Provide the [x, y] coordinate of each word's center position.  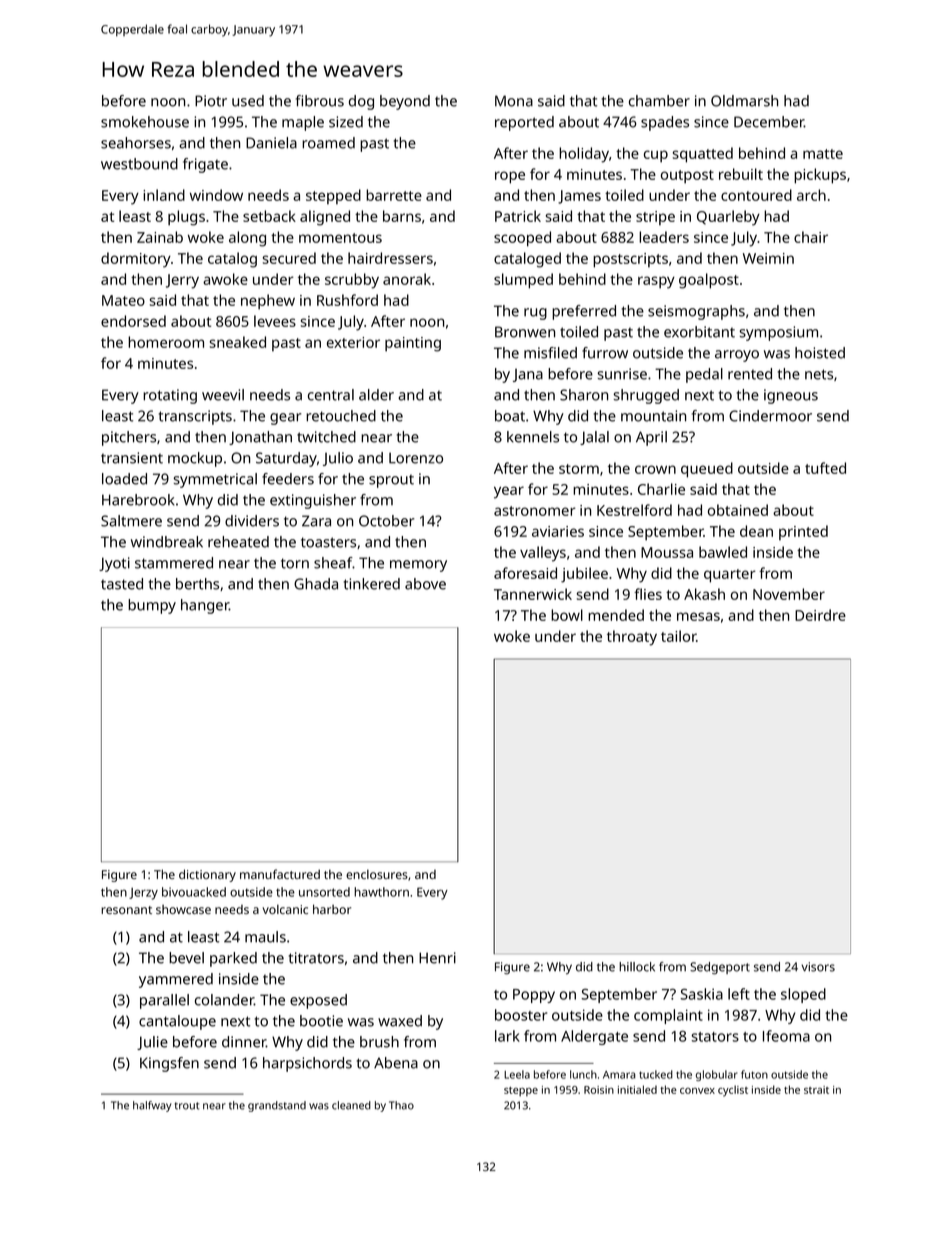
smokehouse [145, 122]
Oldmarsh [744, 101]
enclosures [377, 874]
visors [818, 967]
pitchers [129, 438]
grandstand [277, 1106]
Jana [528, 375]
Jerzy [143, 894]
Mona [514, 101]
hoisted [820, 353]
